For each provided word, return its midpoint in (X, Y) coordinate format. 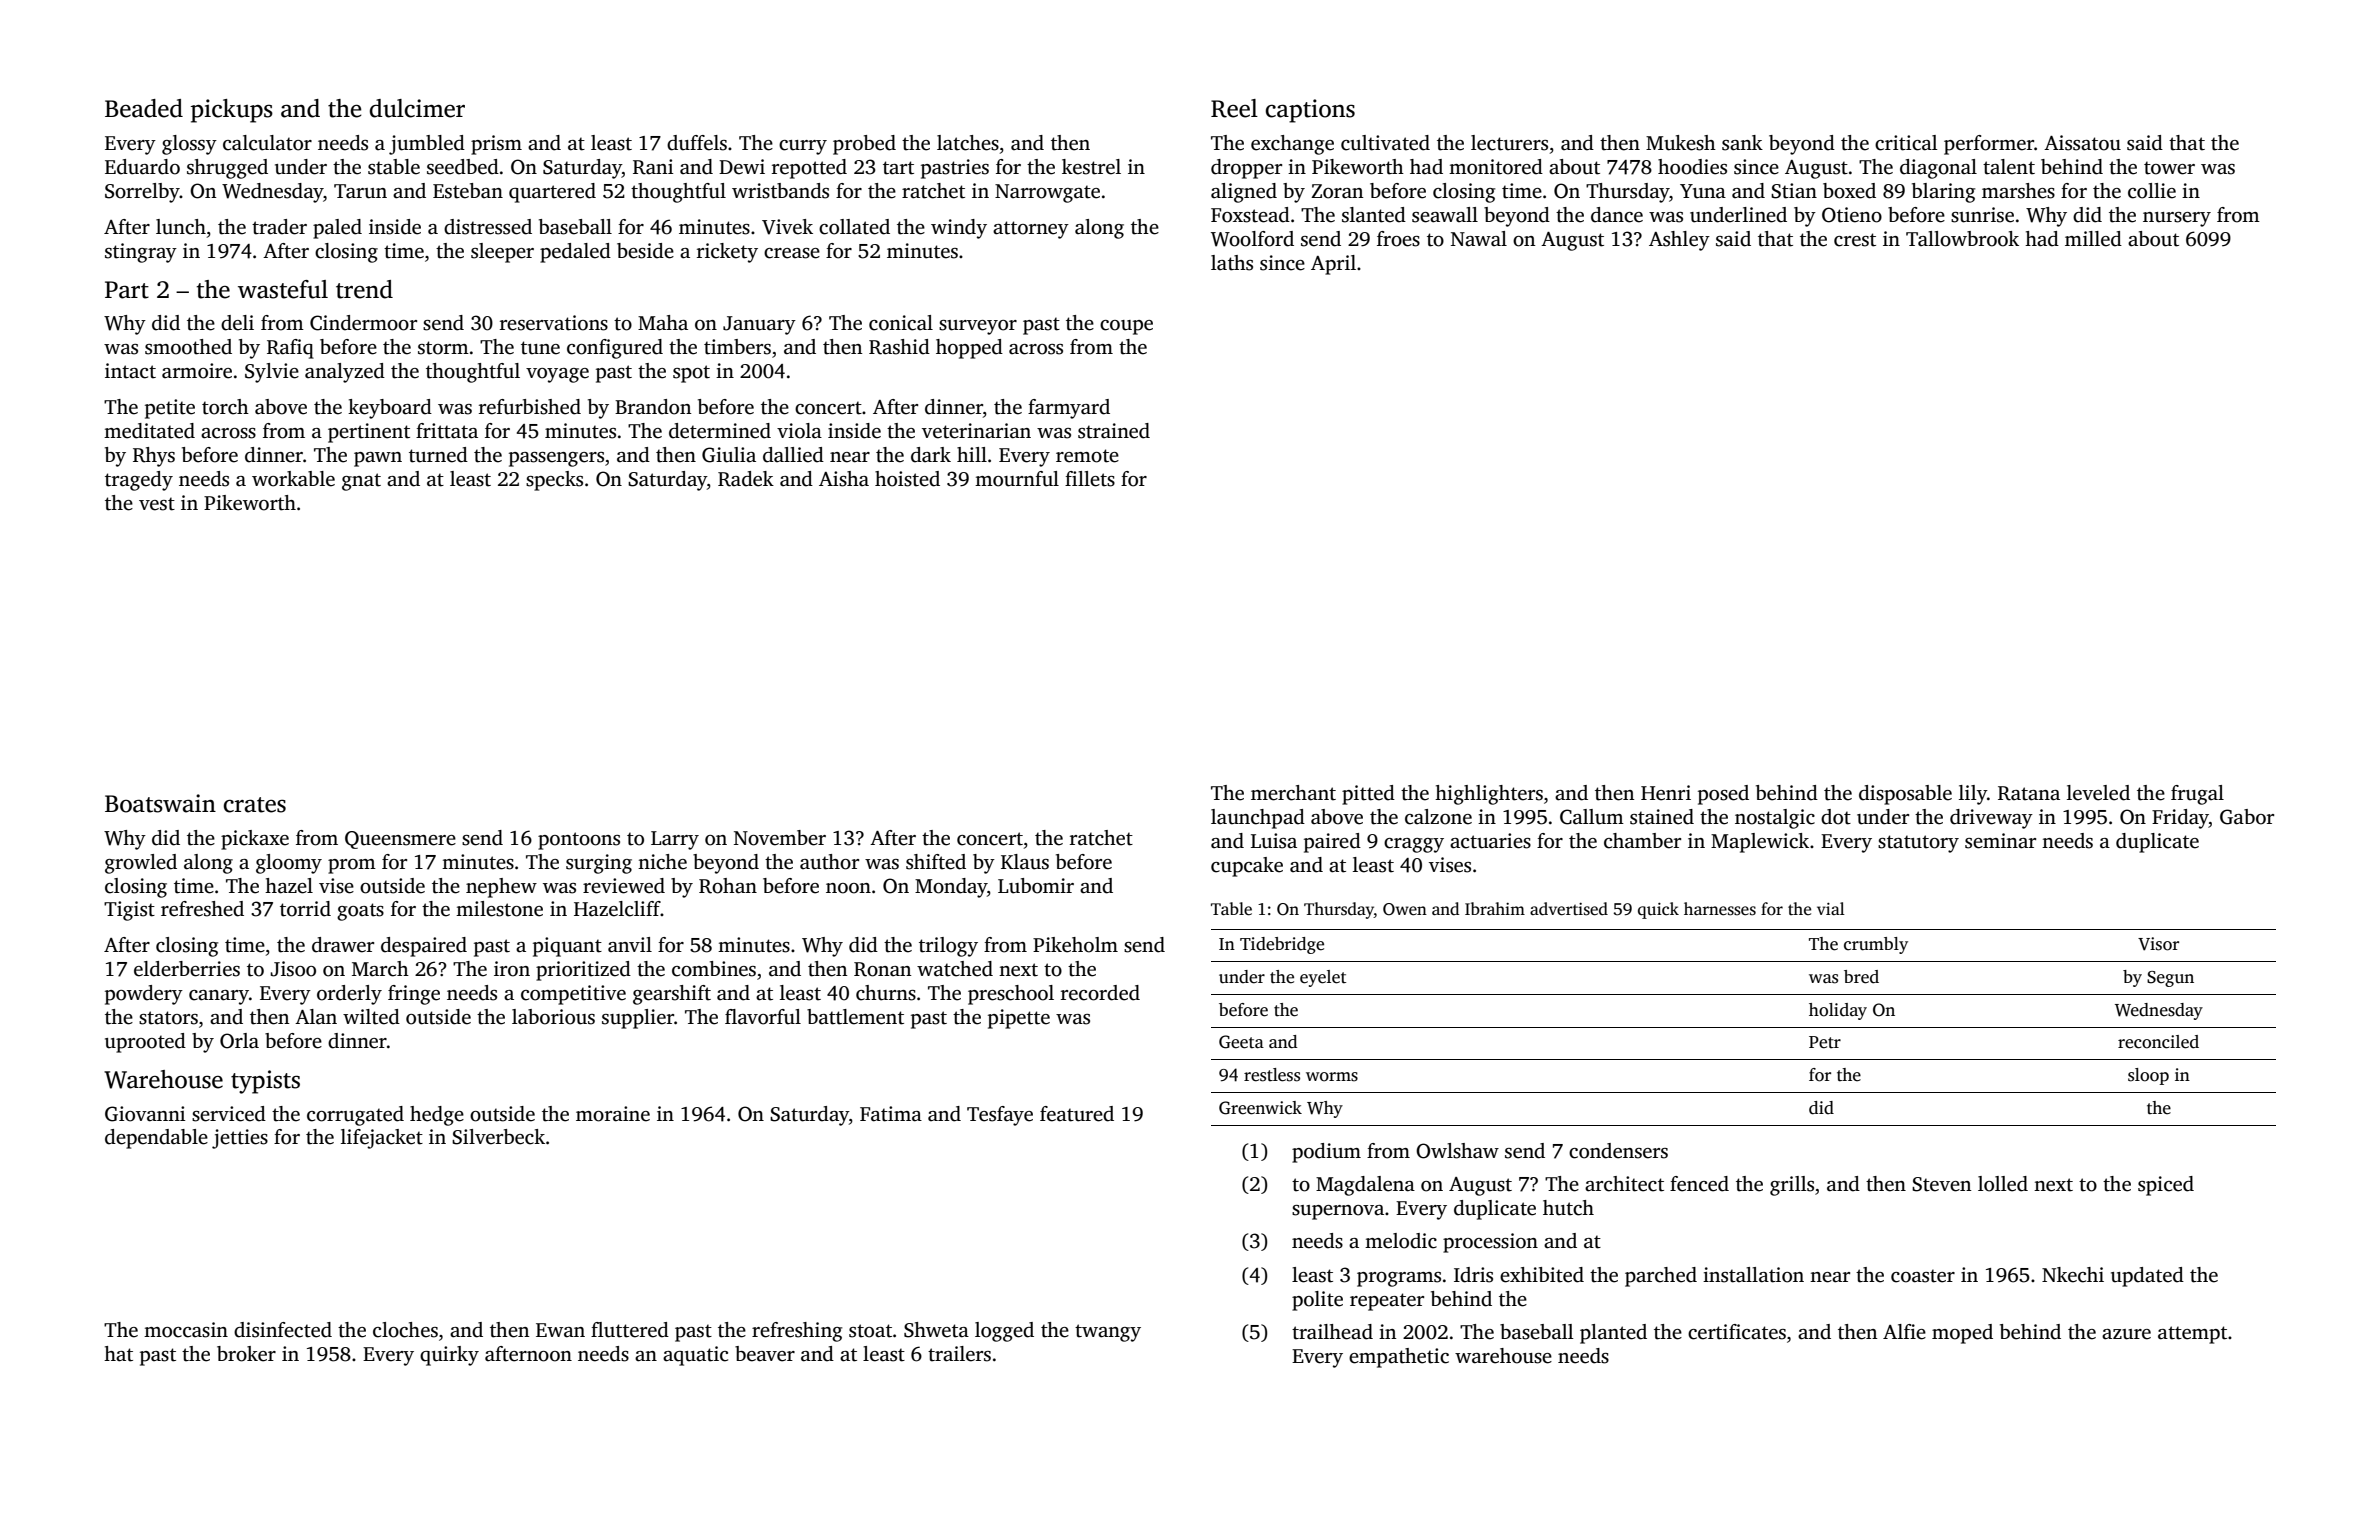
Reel (1234, 108)
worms (1332, 1077)
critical (1906, 143)
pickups (232, 111)
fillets (1090, 479)
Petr (1825, 1042)
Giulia (729, 455)
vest (157, 504)
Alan (316, 1017)
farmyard (1069, 409)
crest (1855, 240)
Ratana (2029, 793)
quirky (449, 1356)
